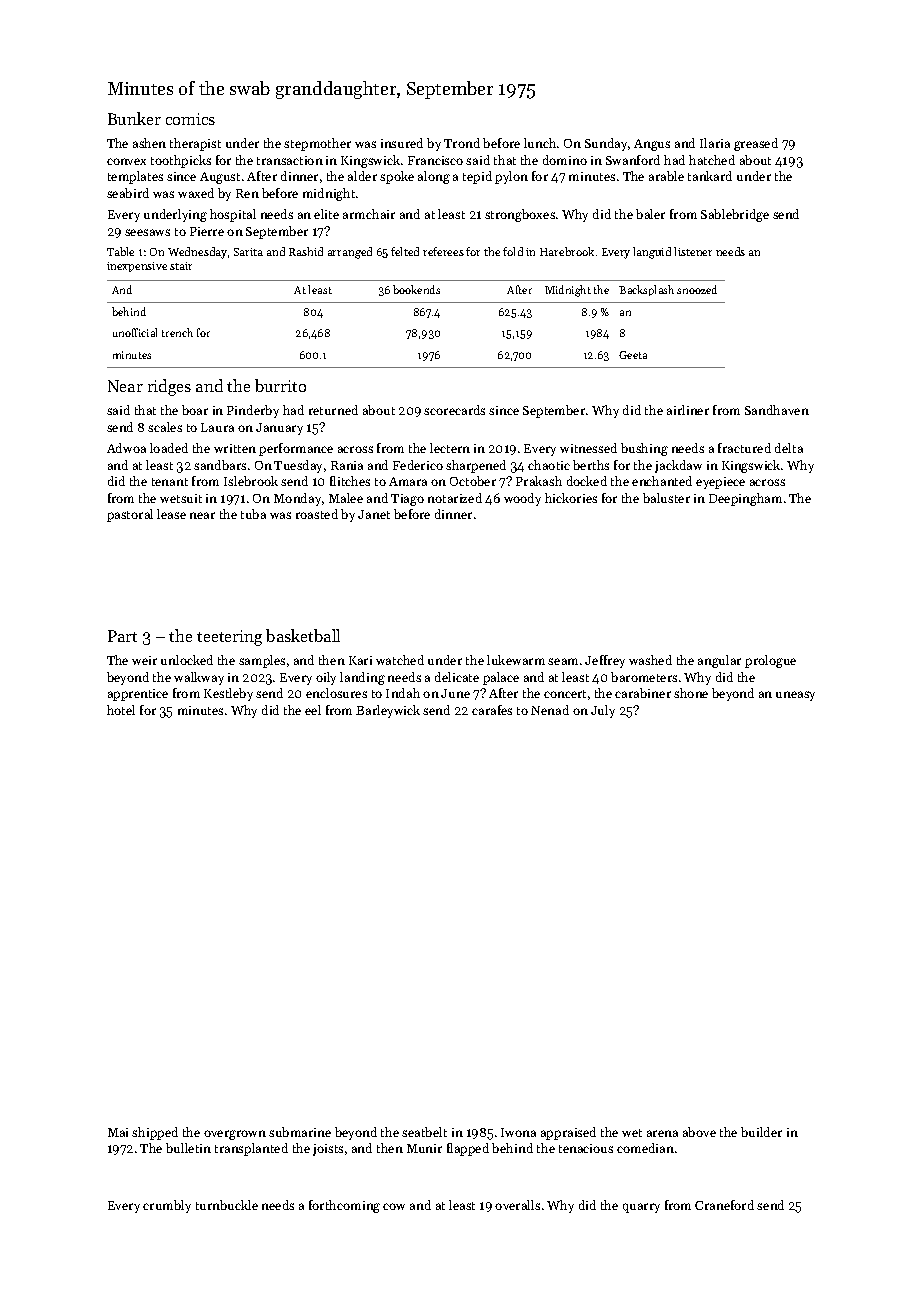  I want to click on docked, so click(587, 481).
